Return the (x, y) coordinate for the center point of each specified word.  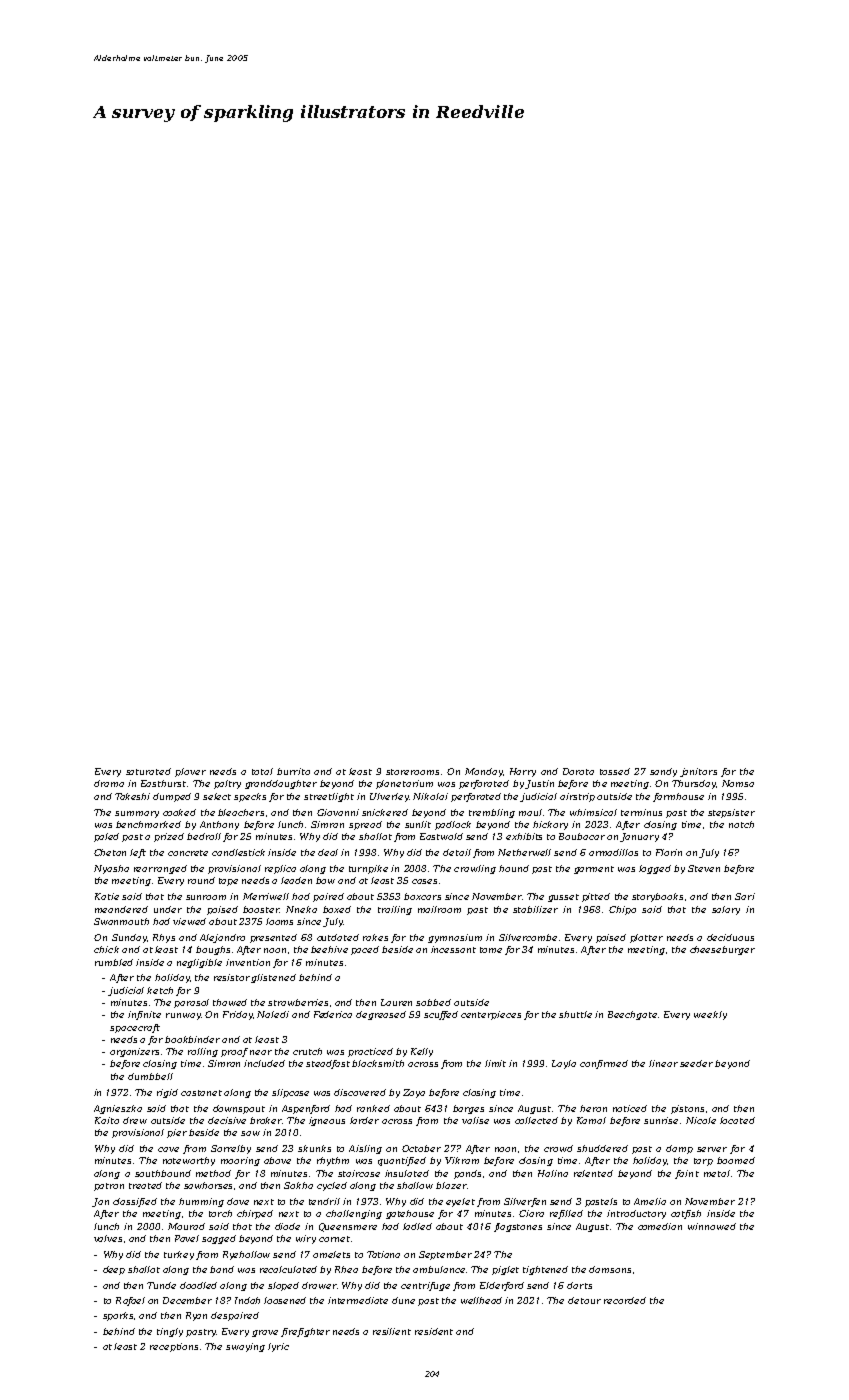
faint (687, 1174)
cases (424, 881)
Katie (107, 896)
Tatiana (383, 1254)
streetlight (329, 797)
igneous (327, 1121)
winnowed (712, 1226)
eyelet (460, 1202)
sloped (283, 1286)
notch (741, 824)
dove (238, 1201)
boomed (736, 1160)
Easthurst (163, 783)
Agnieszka (118, 1109)
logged (655, 869)
